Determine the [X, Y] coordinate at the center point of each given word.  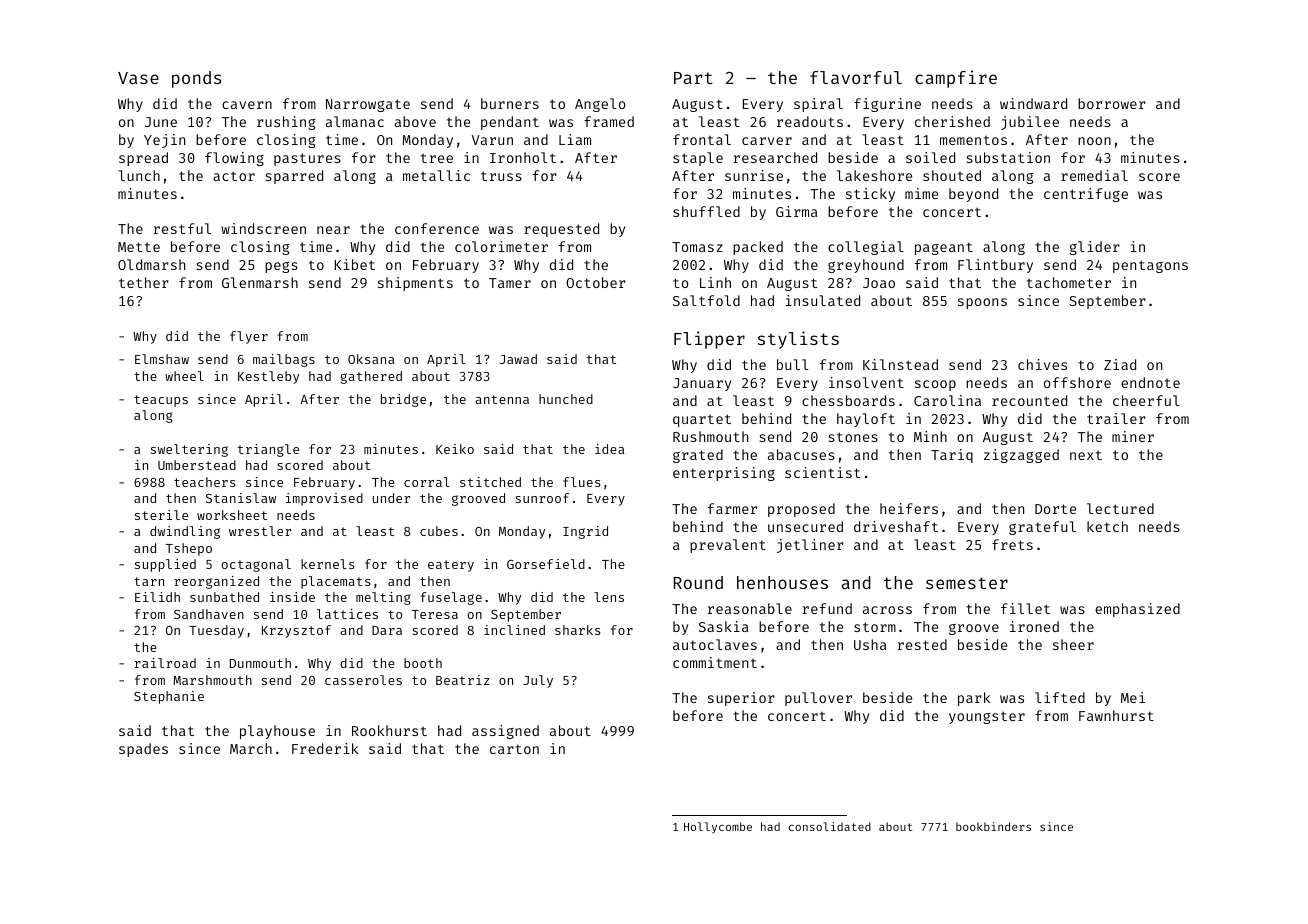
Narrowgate [368, 105]
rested [922, 644]
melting [383, 598]
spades [143, 750]
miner [1133, 436]
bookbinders [993, 826]
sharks [578, 630]
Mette [139, 247]
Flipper [709, 340]
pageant [944, 248]
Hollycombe [718, 828]
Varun [492, 140]
